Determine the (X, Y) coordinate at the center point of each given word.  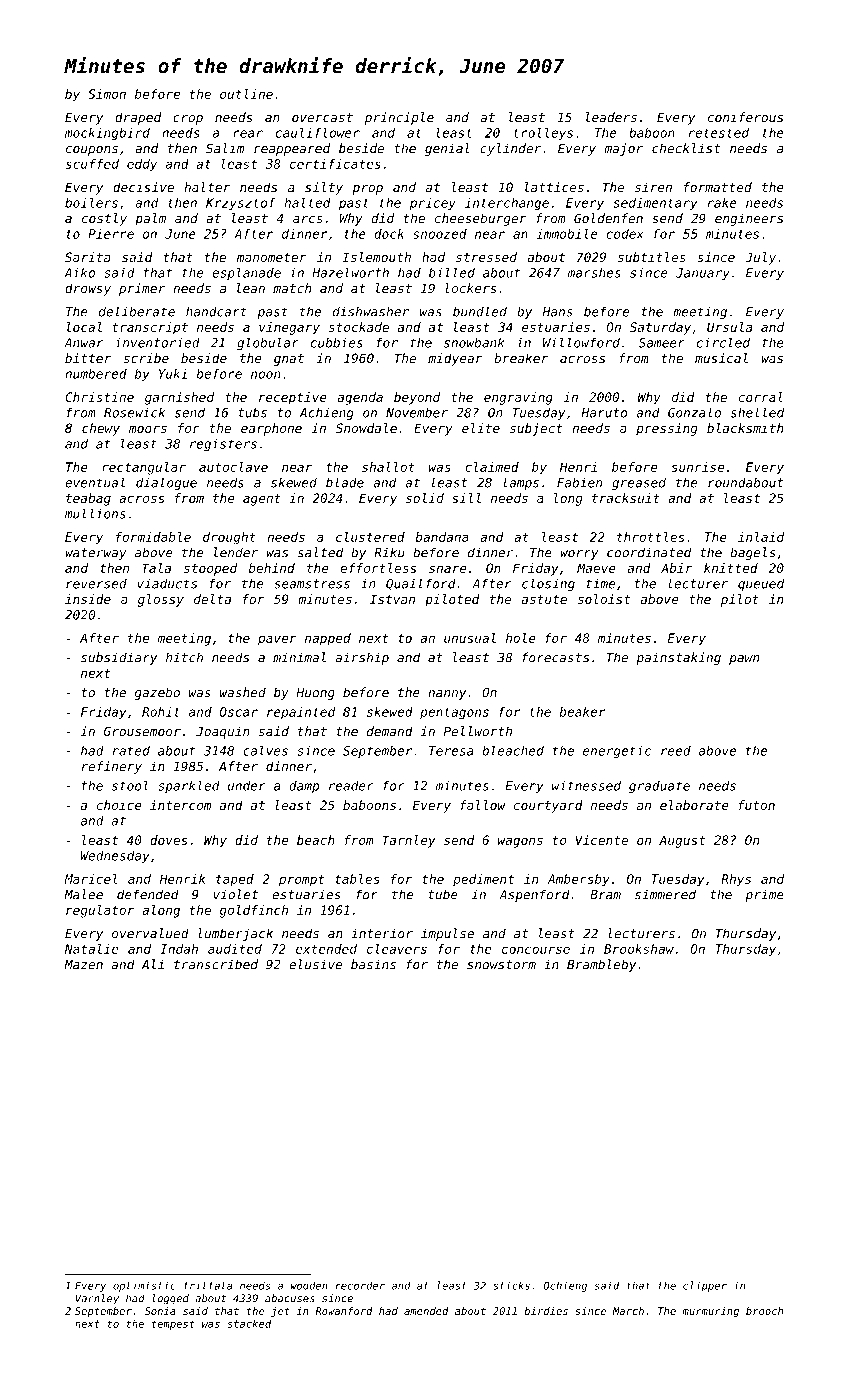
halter (207, 187)
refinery (112, 767)
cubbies (336, 342)
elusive (316, 964)
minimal (299, 657)
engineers (749, 219)
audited (235, 949)
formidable (153, 537)
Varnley (97, 1299)
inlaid (761, 537)
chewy (101, 429)
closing (548, 584)
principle (399, 118)
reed (676, 751)
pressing (667, 429)
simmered (665, 894)
